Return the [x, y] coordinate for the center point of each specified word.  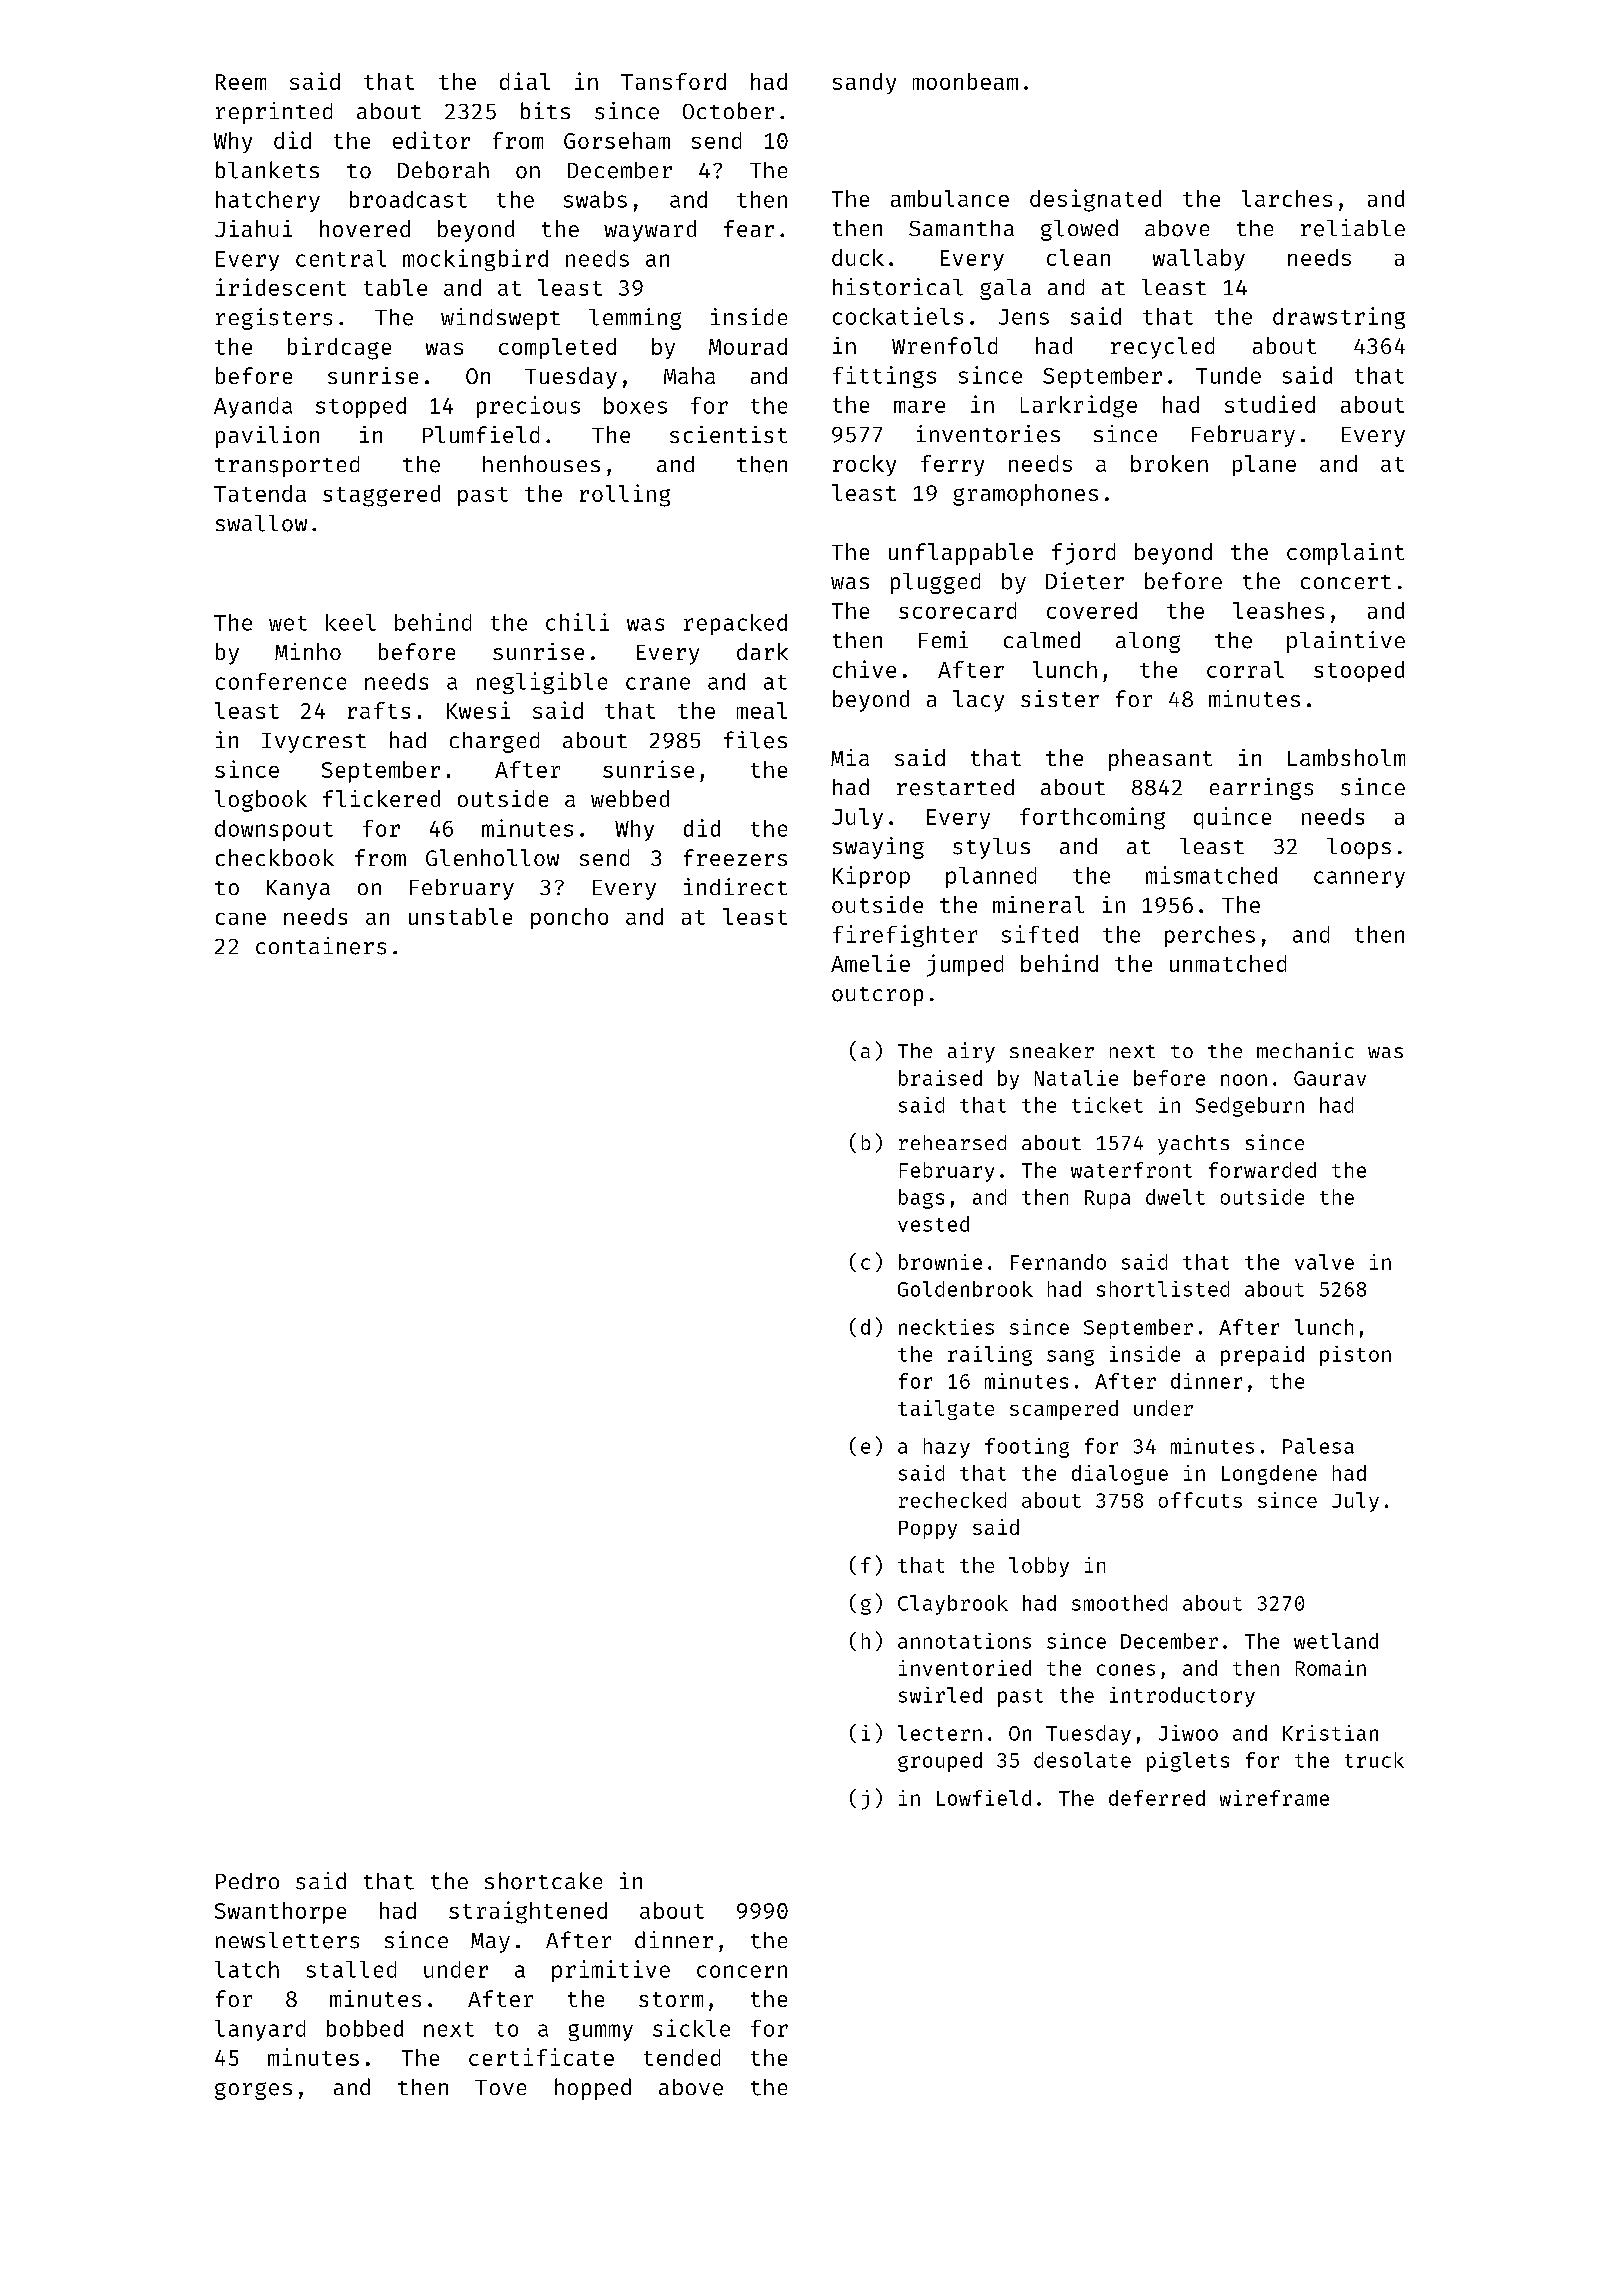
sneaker [1052, 1050]
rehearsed [952, 1142]
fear [749, 228]
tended [682, 2057]
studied [1270, 404]
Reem [241, 82]
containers [321, 946]
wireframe [1274, 1798]
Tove [500, 2087]
